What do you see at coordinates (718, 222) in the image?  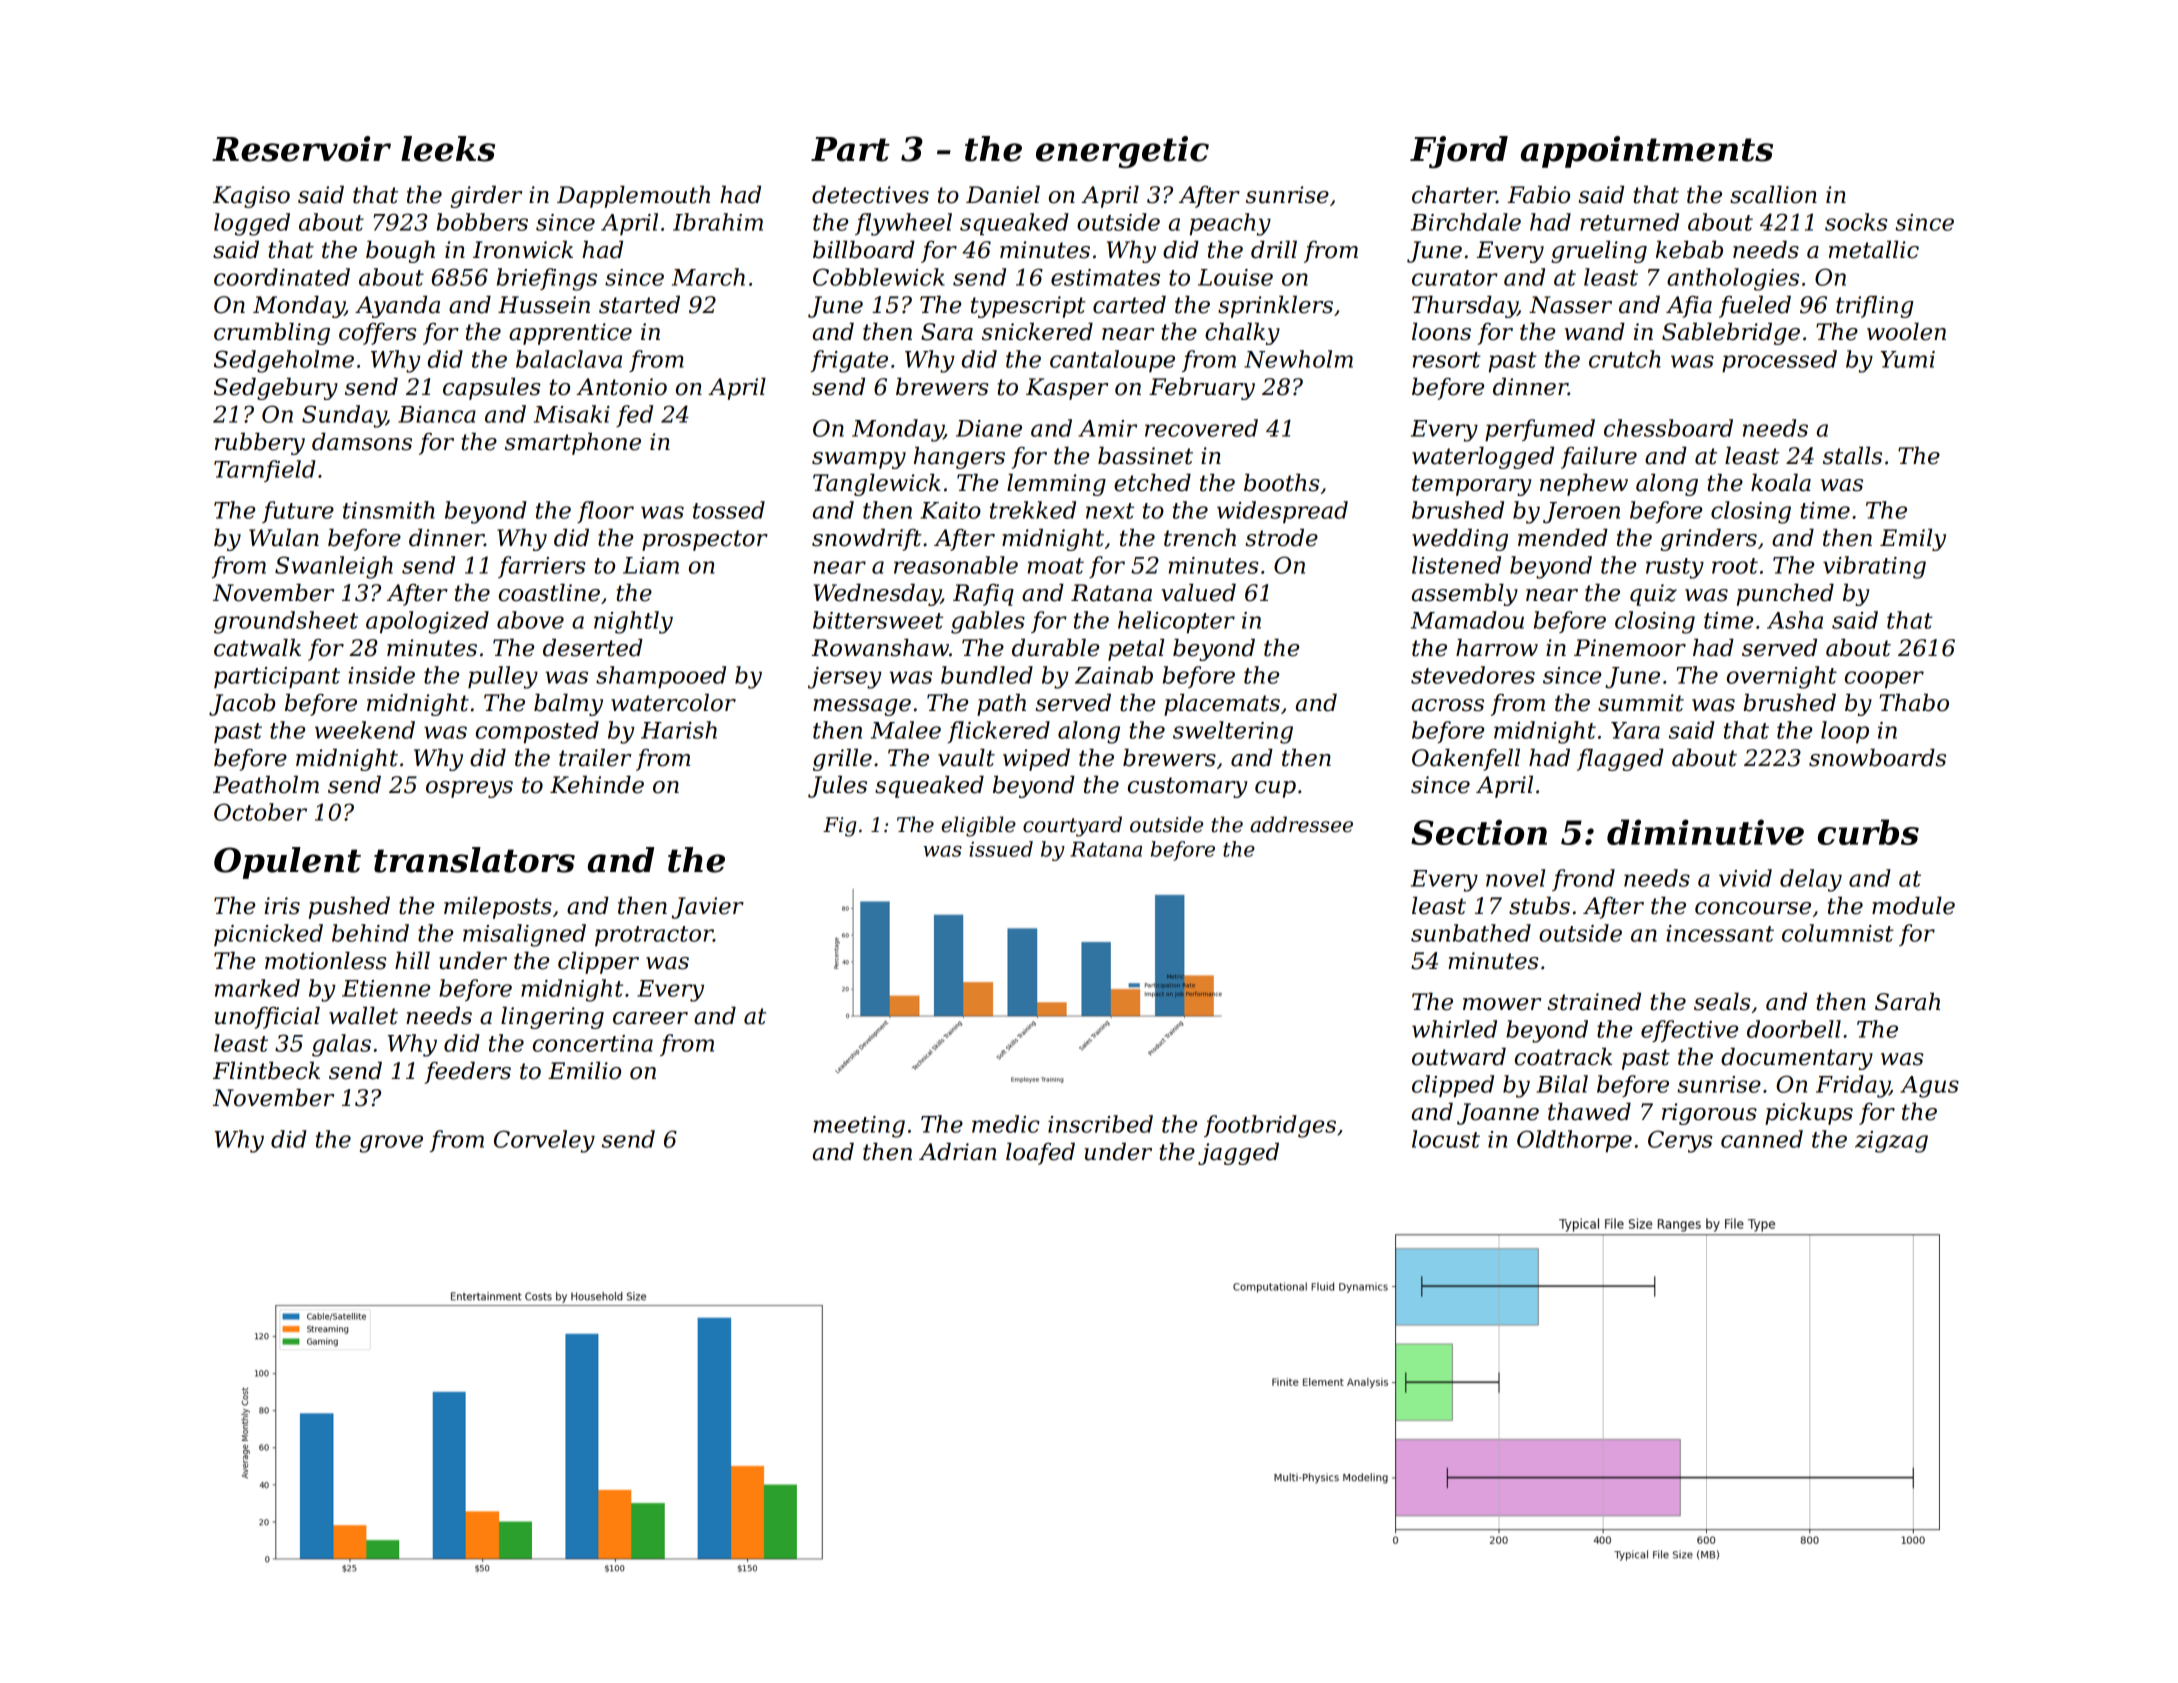 I see `Ibrahim` at bounding box center [718, 222].
